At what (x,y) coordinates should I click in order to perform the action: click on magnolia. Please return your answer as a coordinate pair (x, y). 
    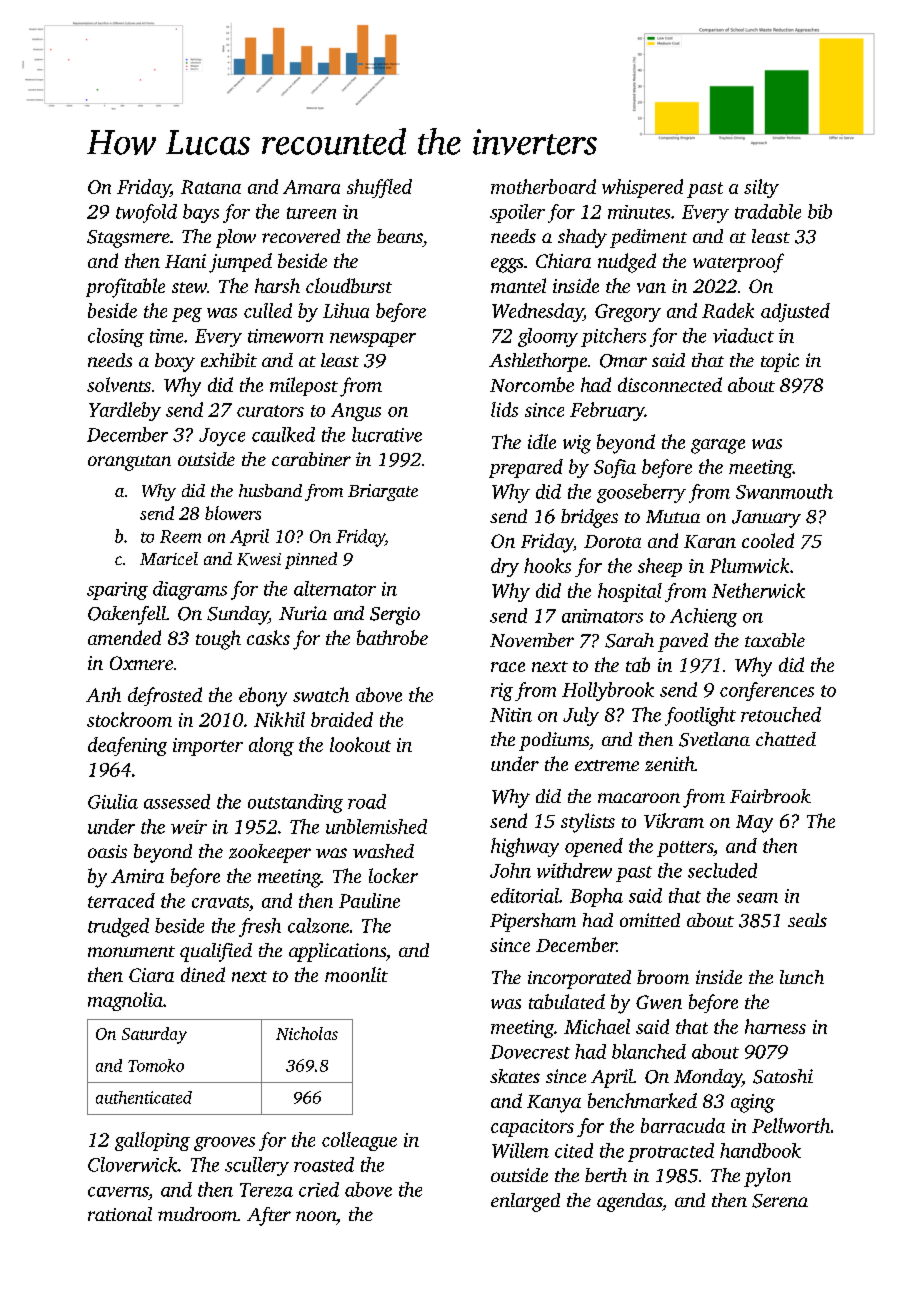
    Looking at the image, I should click on (125, 1001).
